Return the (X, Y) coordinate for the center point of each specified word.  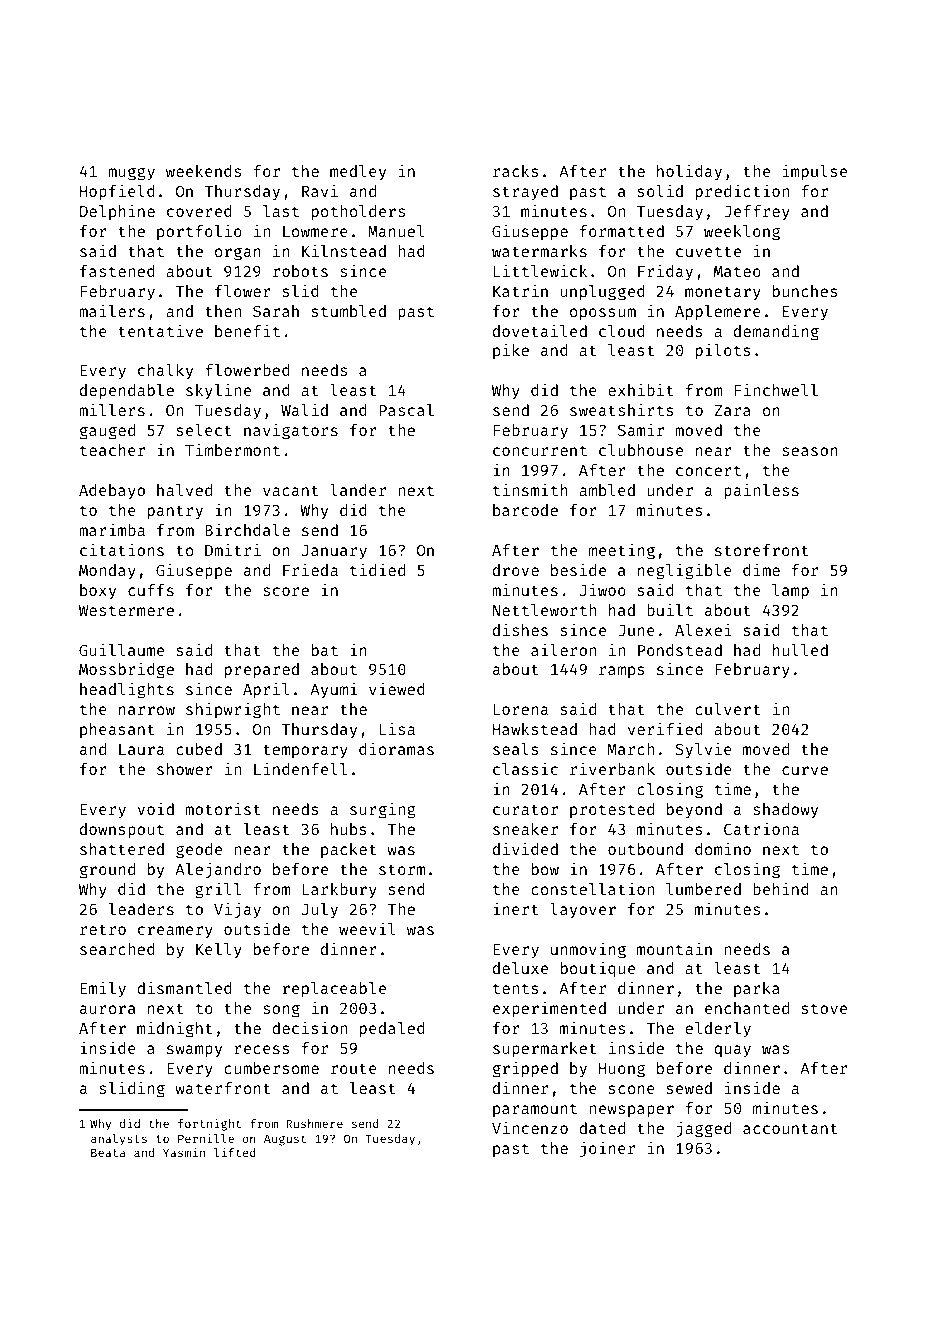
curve (805, 770)
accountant (790, 1128)
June (636, 630)
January (334, 552)
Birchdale (247, 529)
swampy (194, 1051)
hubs (349, 829)
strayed (525, 193)
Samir (641, 429)
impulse (815, 172)
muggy (131, 174)
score (286, 591)
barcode (525, 510)
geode (199, 851)
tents (516, 988)
